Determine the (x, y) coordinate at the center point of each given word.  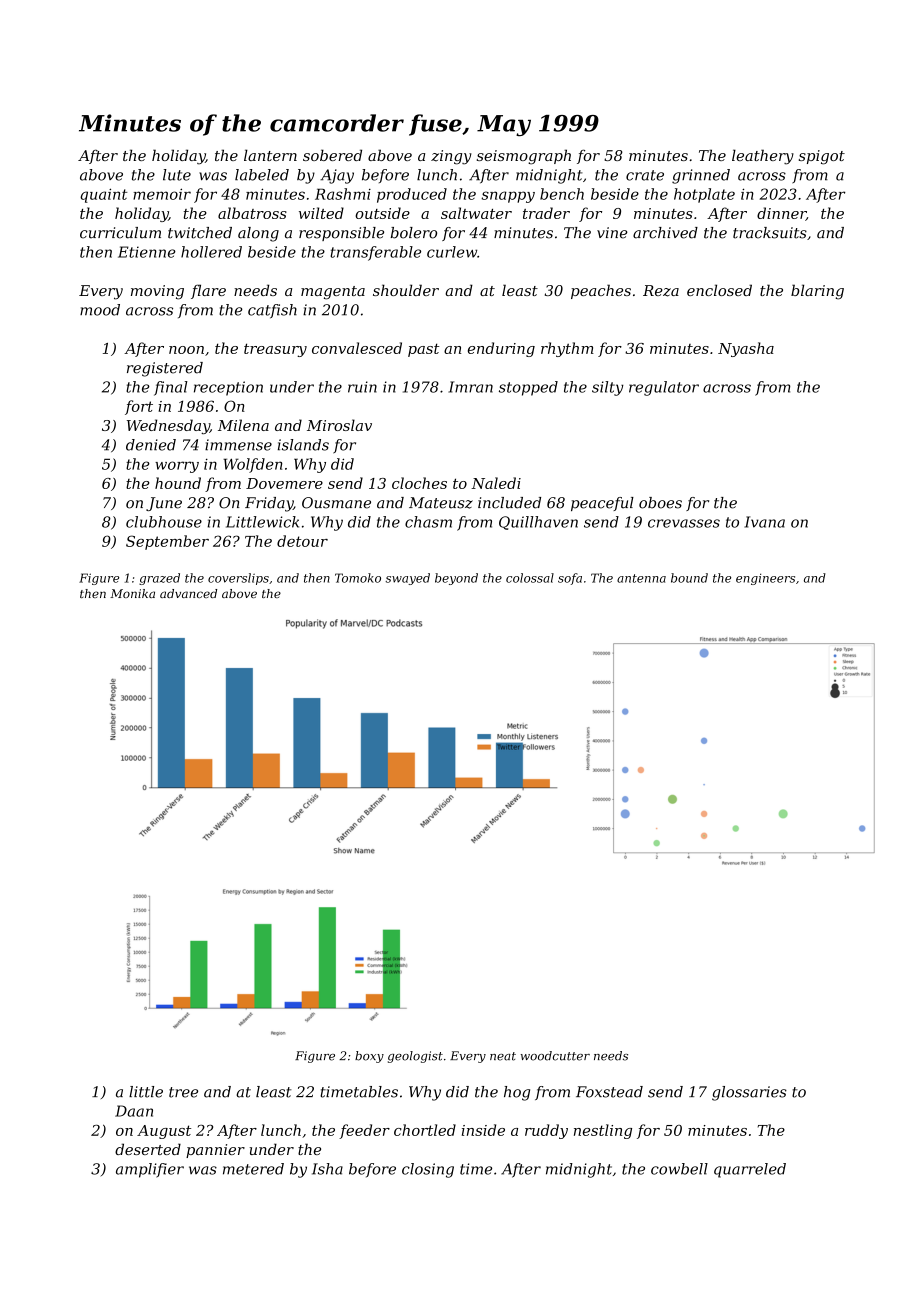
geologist (415, 1057)
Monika (132, 593)
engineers (765, 579)
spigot (822, 157)
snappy (508, 197)
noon (186, 350)
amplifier (150, 1170)
